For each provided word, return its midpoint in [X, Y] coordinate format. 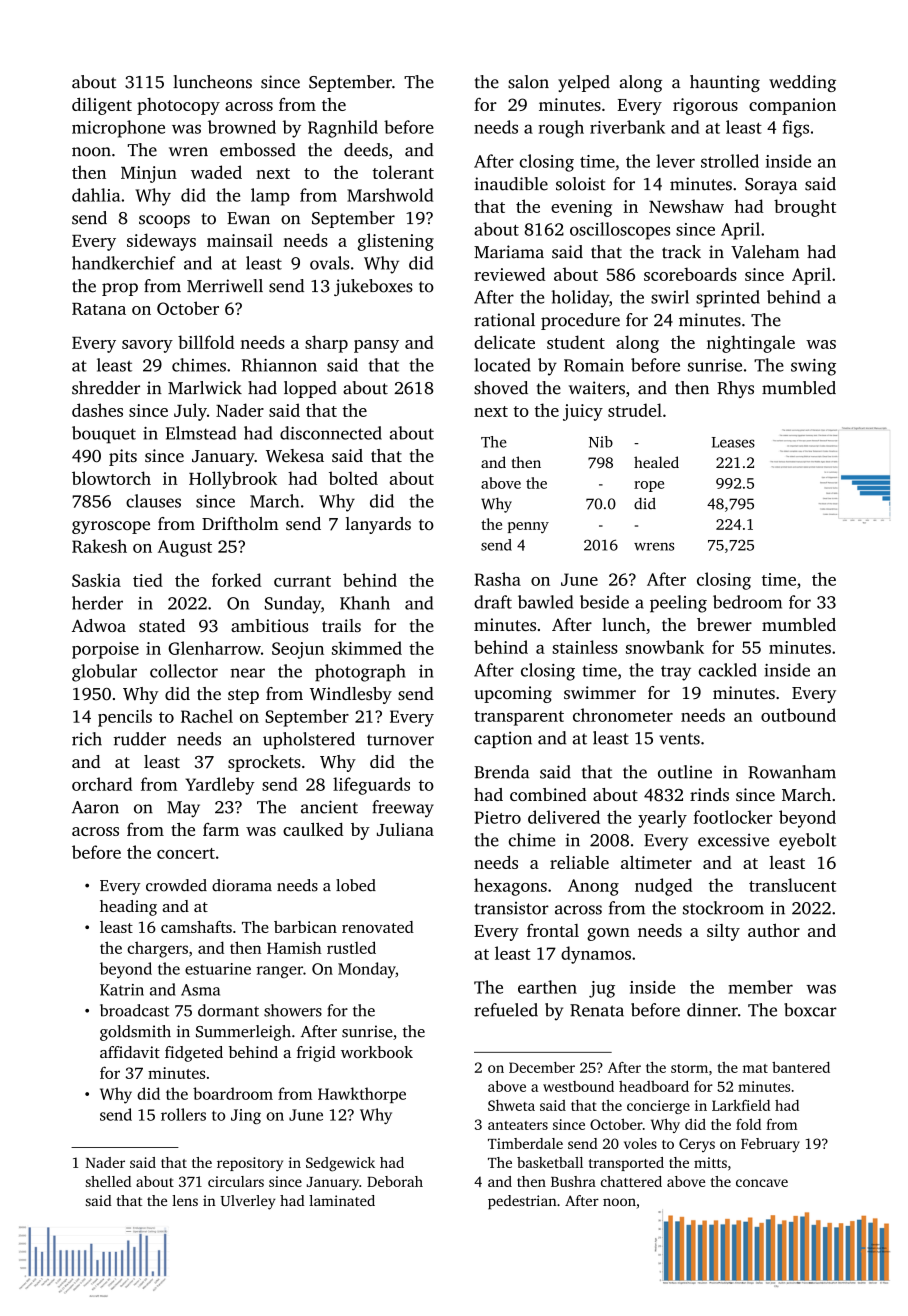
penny [528, 527]
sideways [161, 242]
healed [656, 462]
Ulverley [248, 1202]
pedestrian [522, 1202]
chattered [631, 1181]
